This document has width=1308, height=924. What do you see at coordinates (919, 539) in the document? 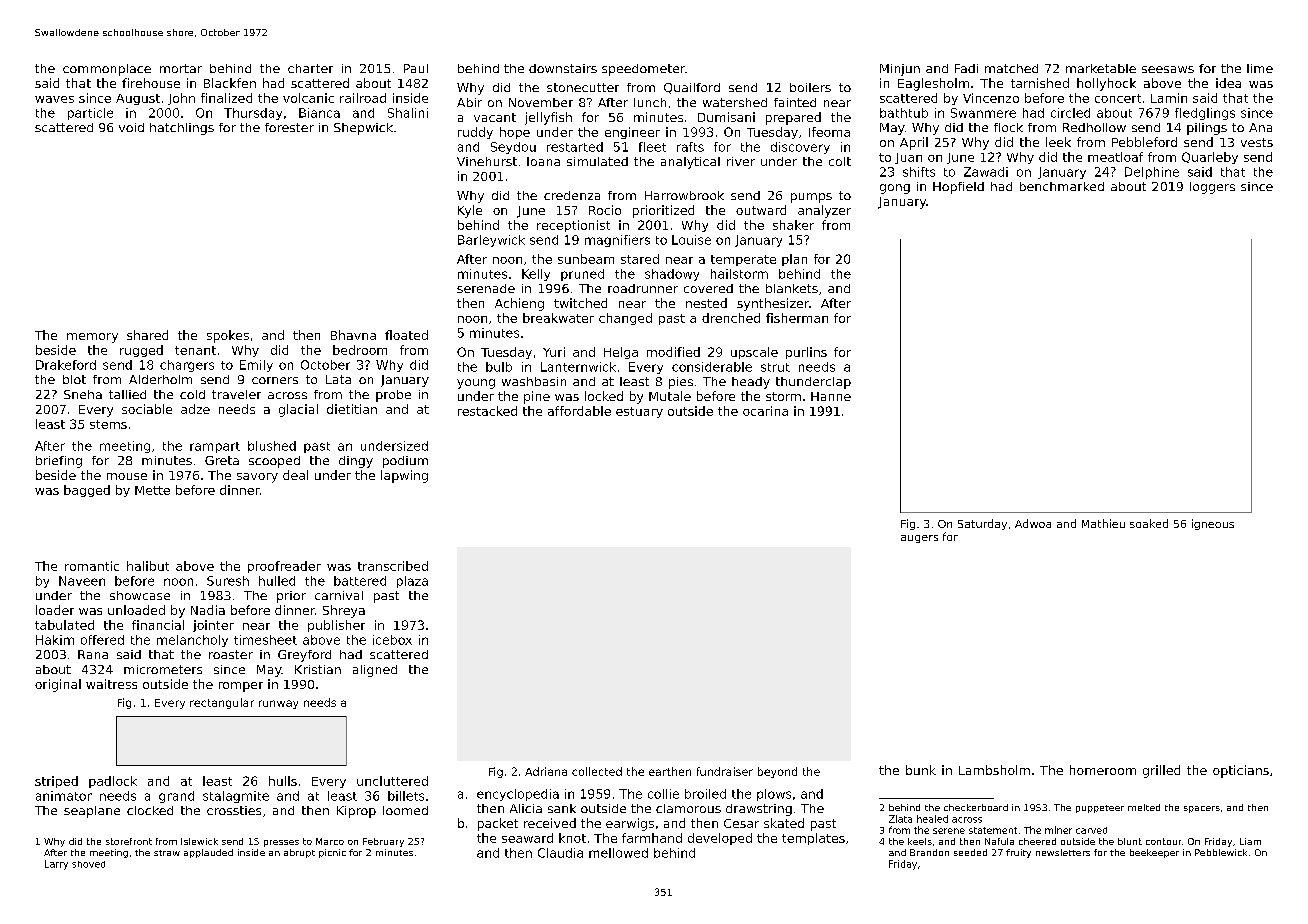
I see `augers` at bounding box center [919, 539].
